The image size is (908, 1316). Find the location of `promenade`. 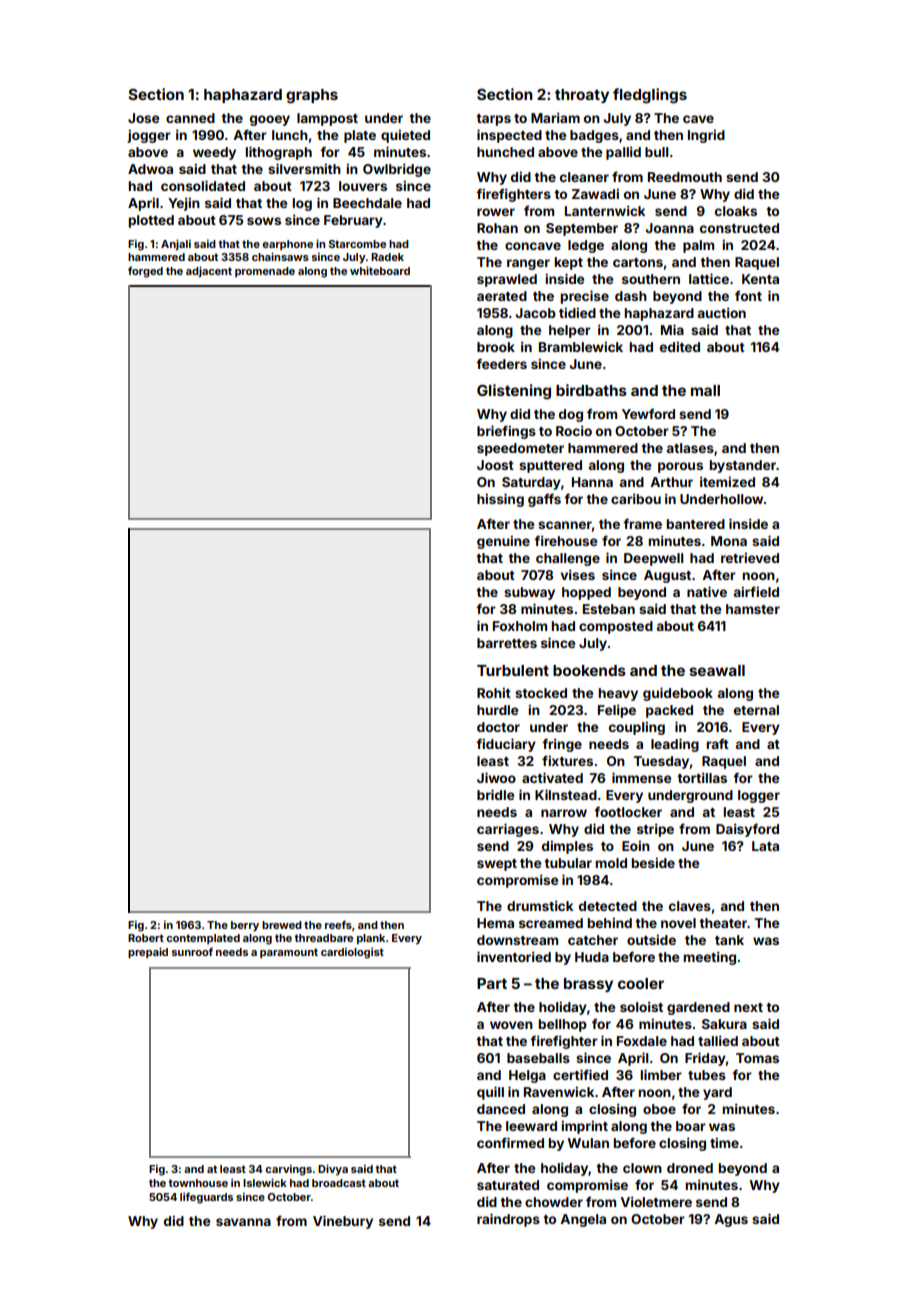

promenade is located at coordinates (265, 272).
